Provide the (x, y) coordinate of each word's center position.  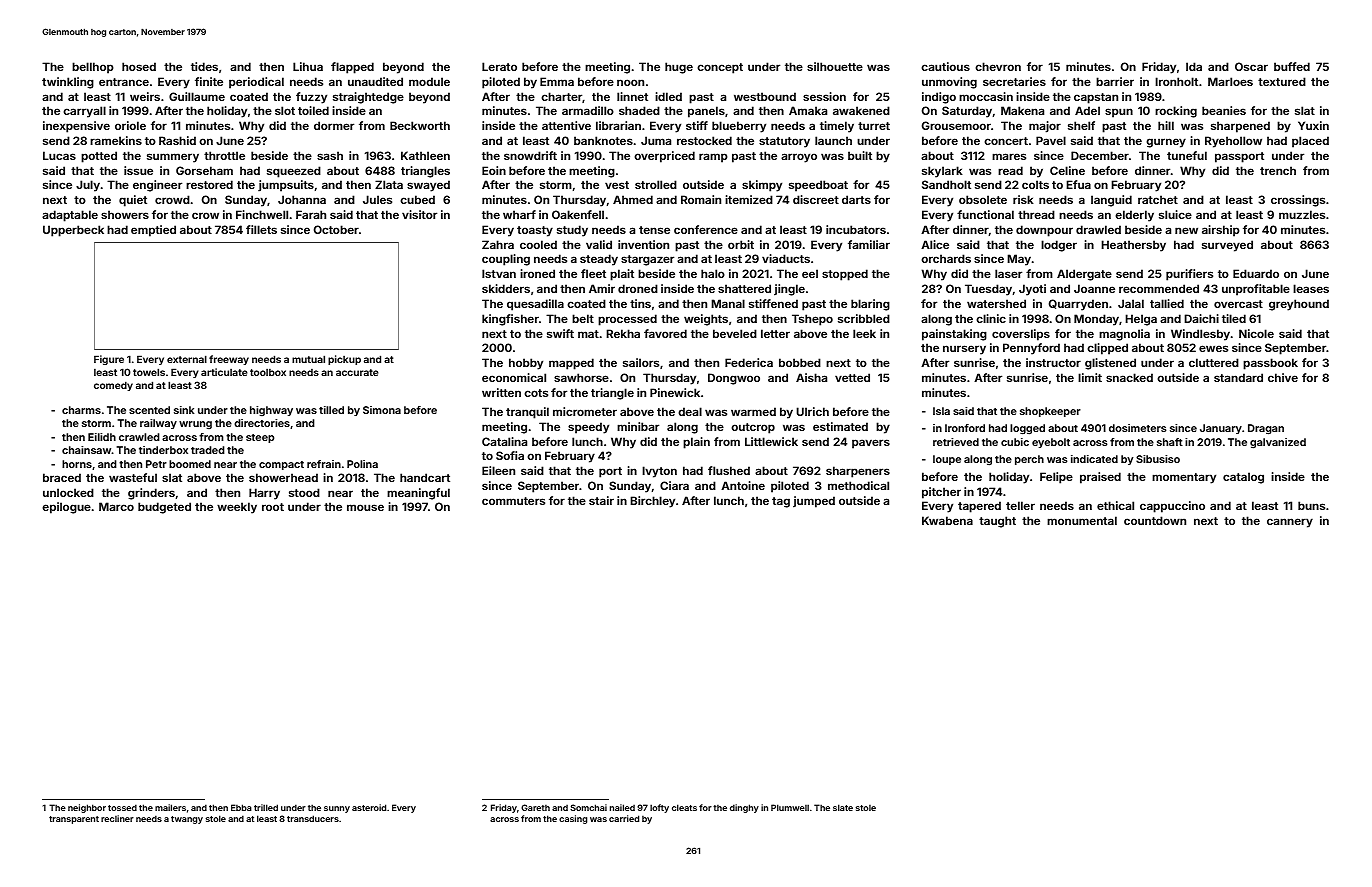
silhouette (835, 66)
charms (81, 410)
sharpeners (858, 472)
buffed (1292, 66)
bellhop (93, 68)
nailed (622, 807)
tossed (122, 807)
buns (1311, 505)
